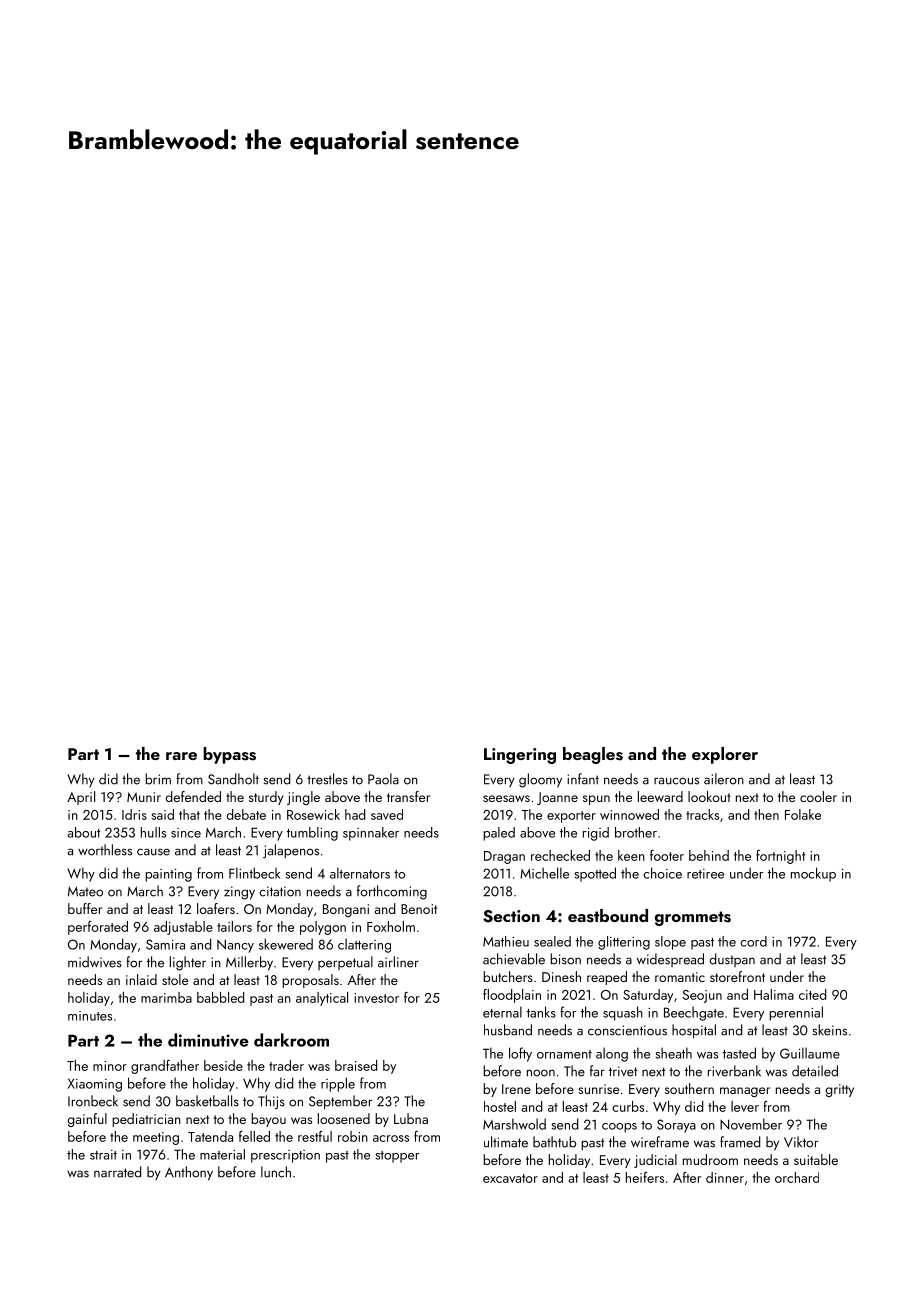 The height and width of the screenshot is (1308, 924). I want to click on Flintbeck, so click(254, 873).
